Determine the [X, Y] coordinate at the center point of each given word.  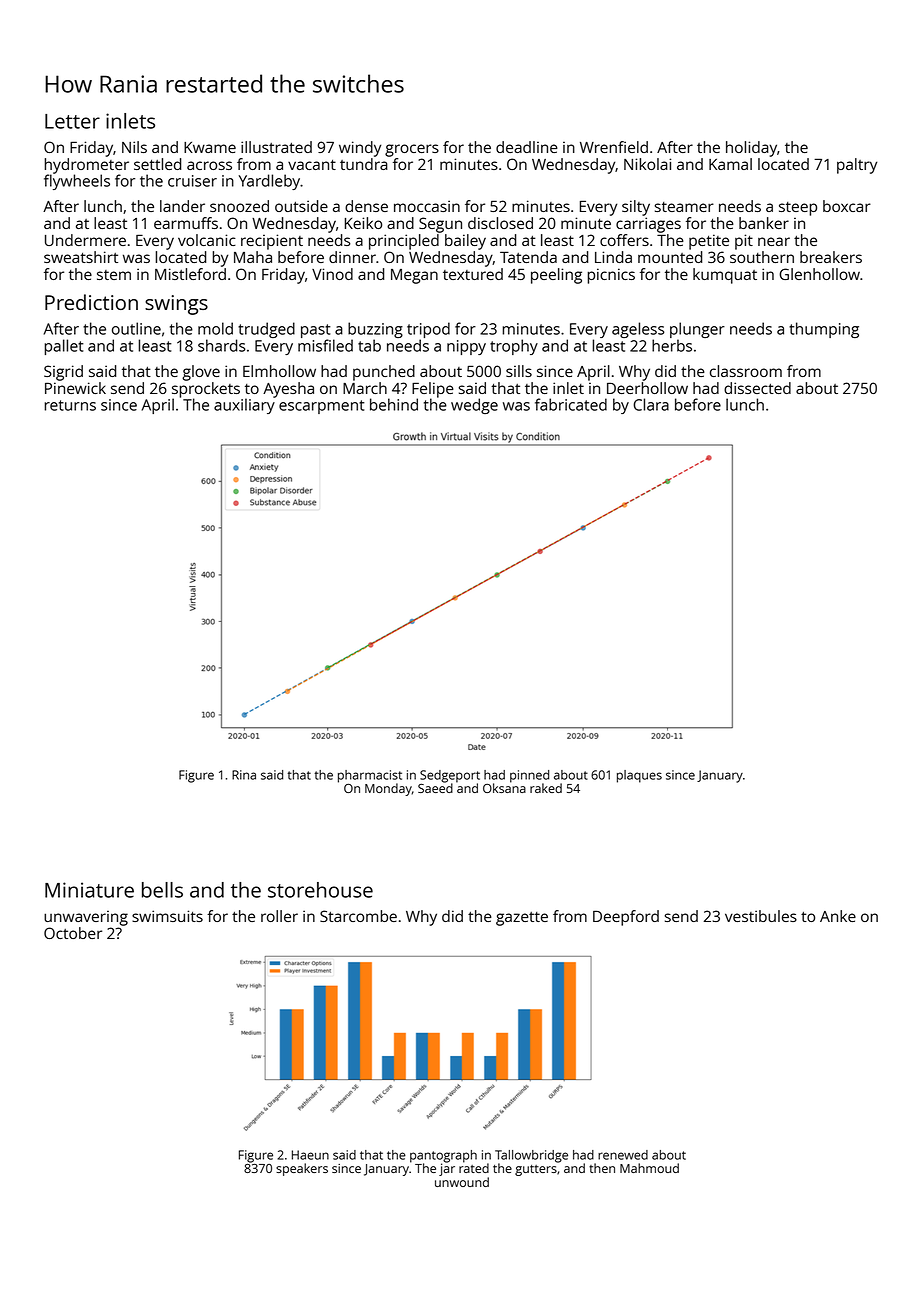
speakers [302, 1169]
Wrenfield [614, 147]
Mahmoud [649, 1168]
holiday [751, 149]
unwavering [86, 918]
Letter [72, 121]
